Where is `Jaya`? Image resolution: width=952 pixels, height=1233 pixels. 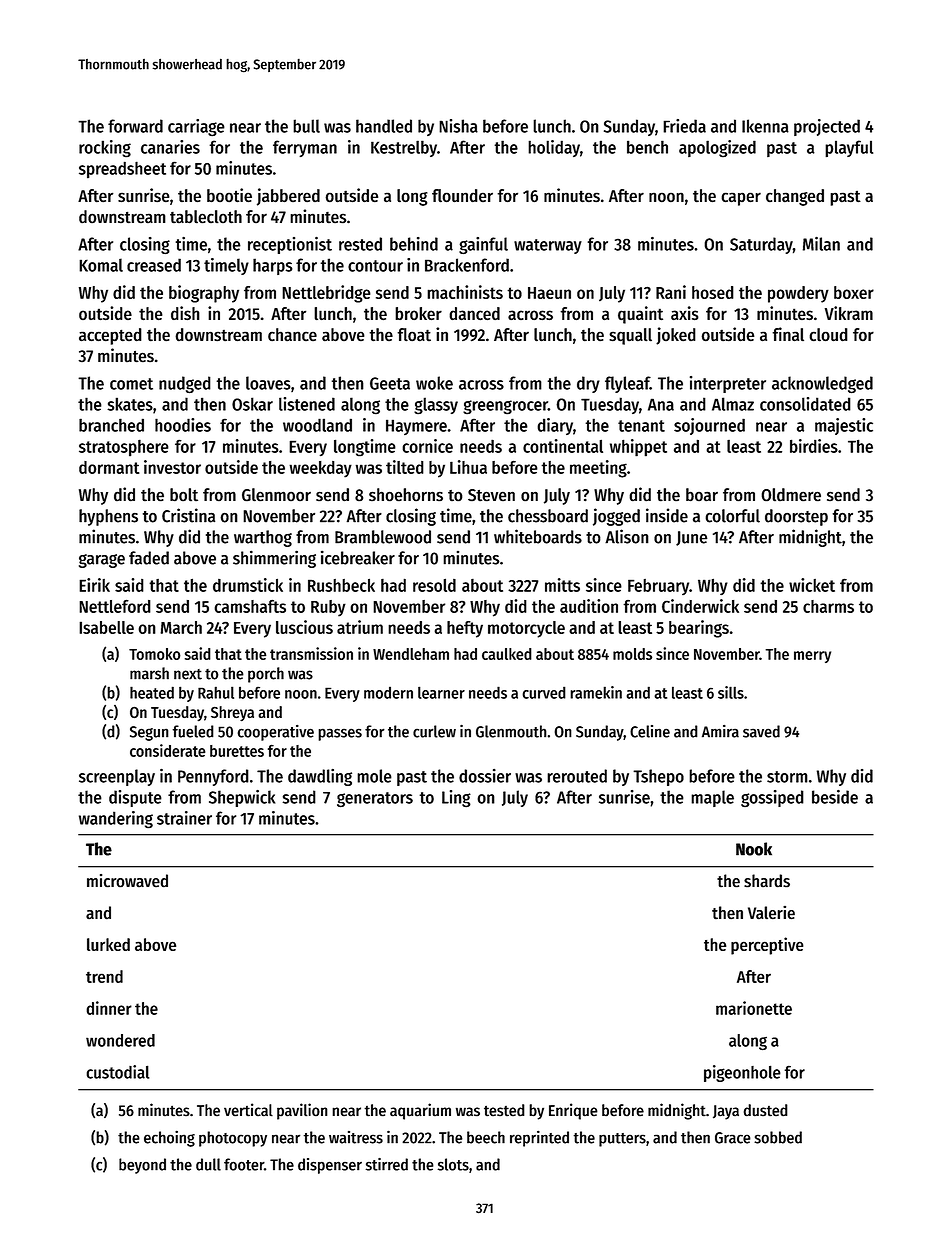 Jaya is located at coordinates (726, 1112).
